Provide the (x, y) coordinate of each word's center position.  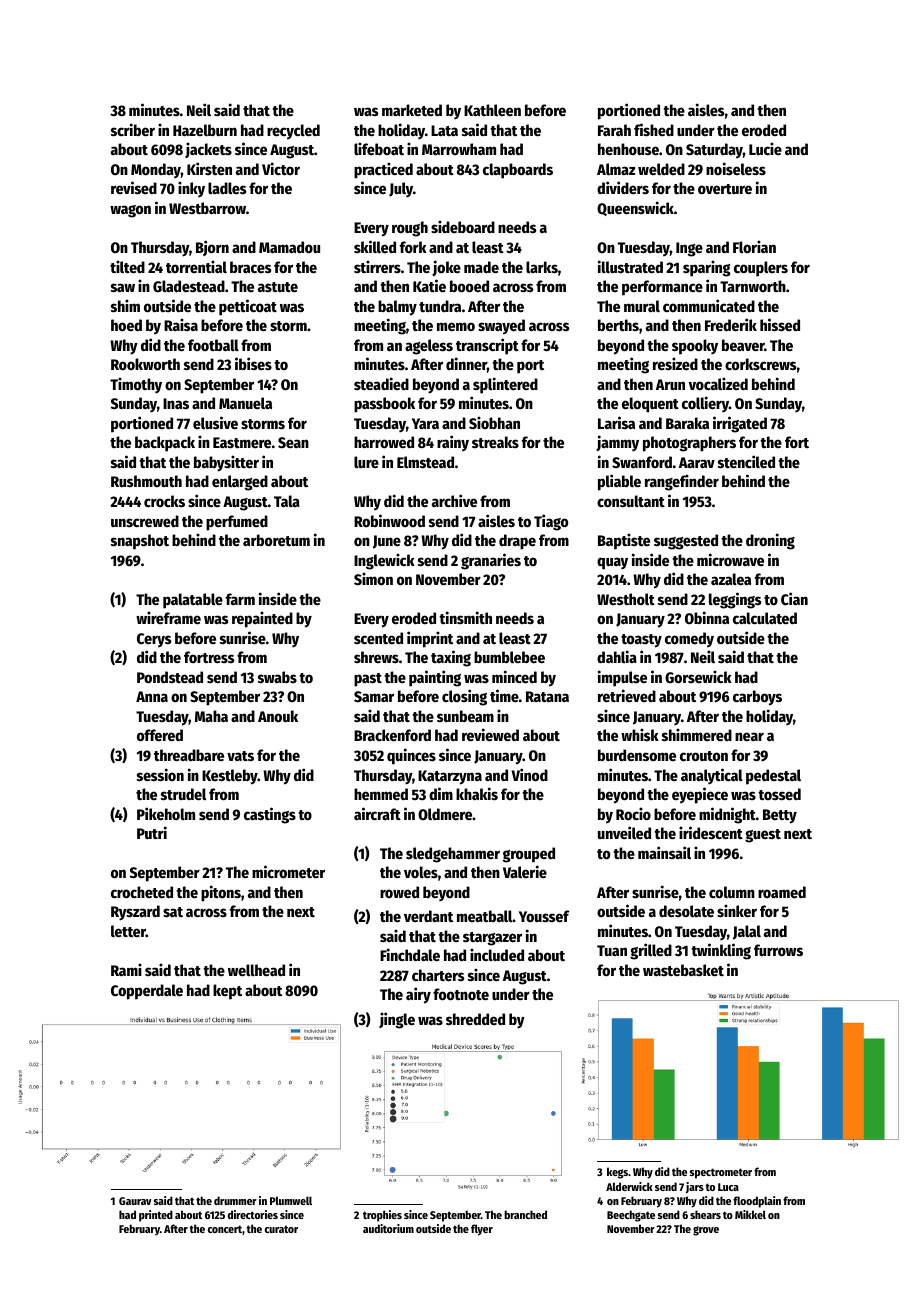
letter (128, 931)
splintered (505, 385)
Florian (754, 246)
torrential (196, 266)
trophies (382, 1216)
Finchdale (410, 954)
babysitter (226, 463)
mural (642, 306)
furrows (778, 950)
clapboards (518, 171)
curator (281, 1229)
